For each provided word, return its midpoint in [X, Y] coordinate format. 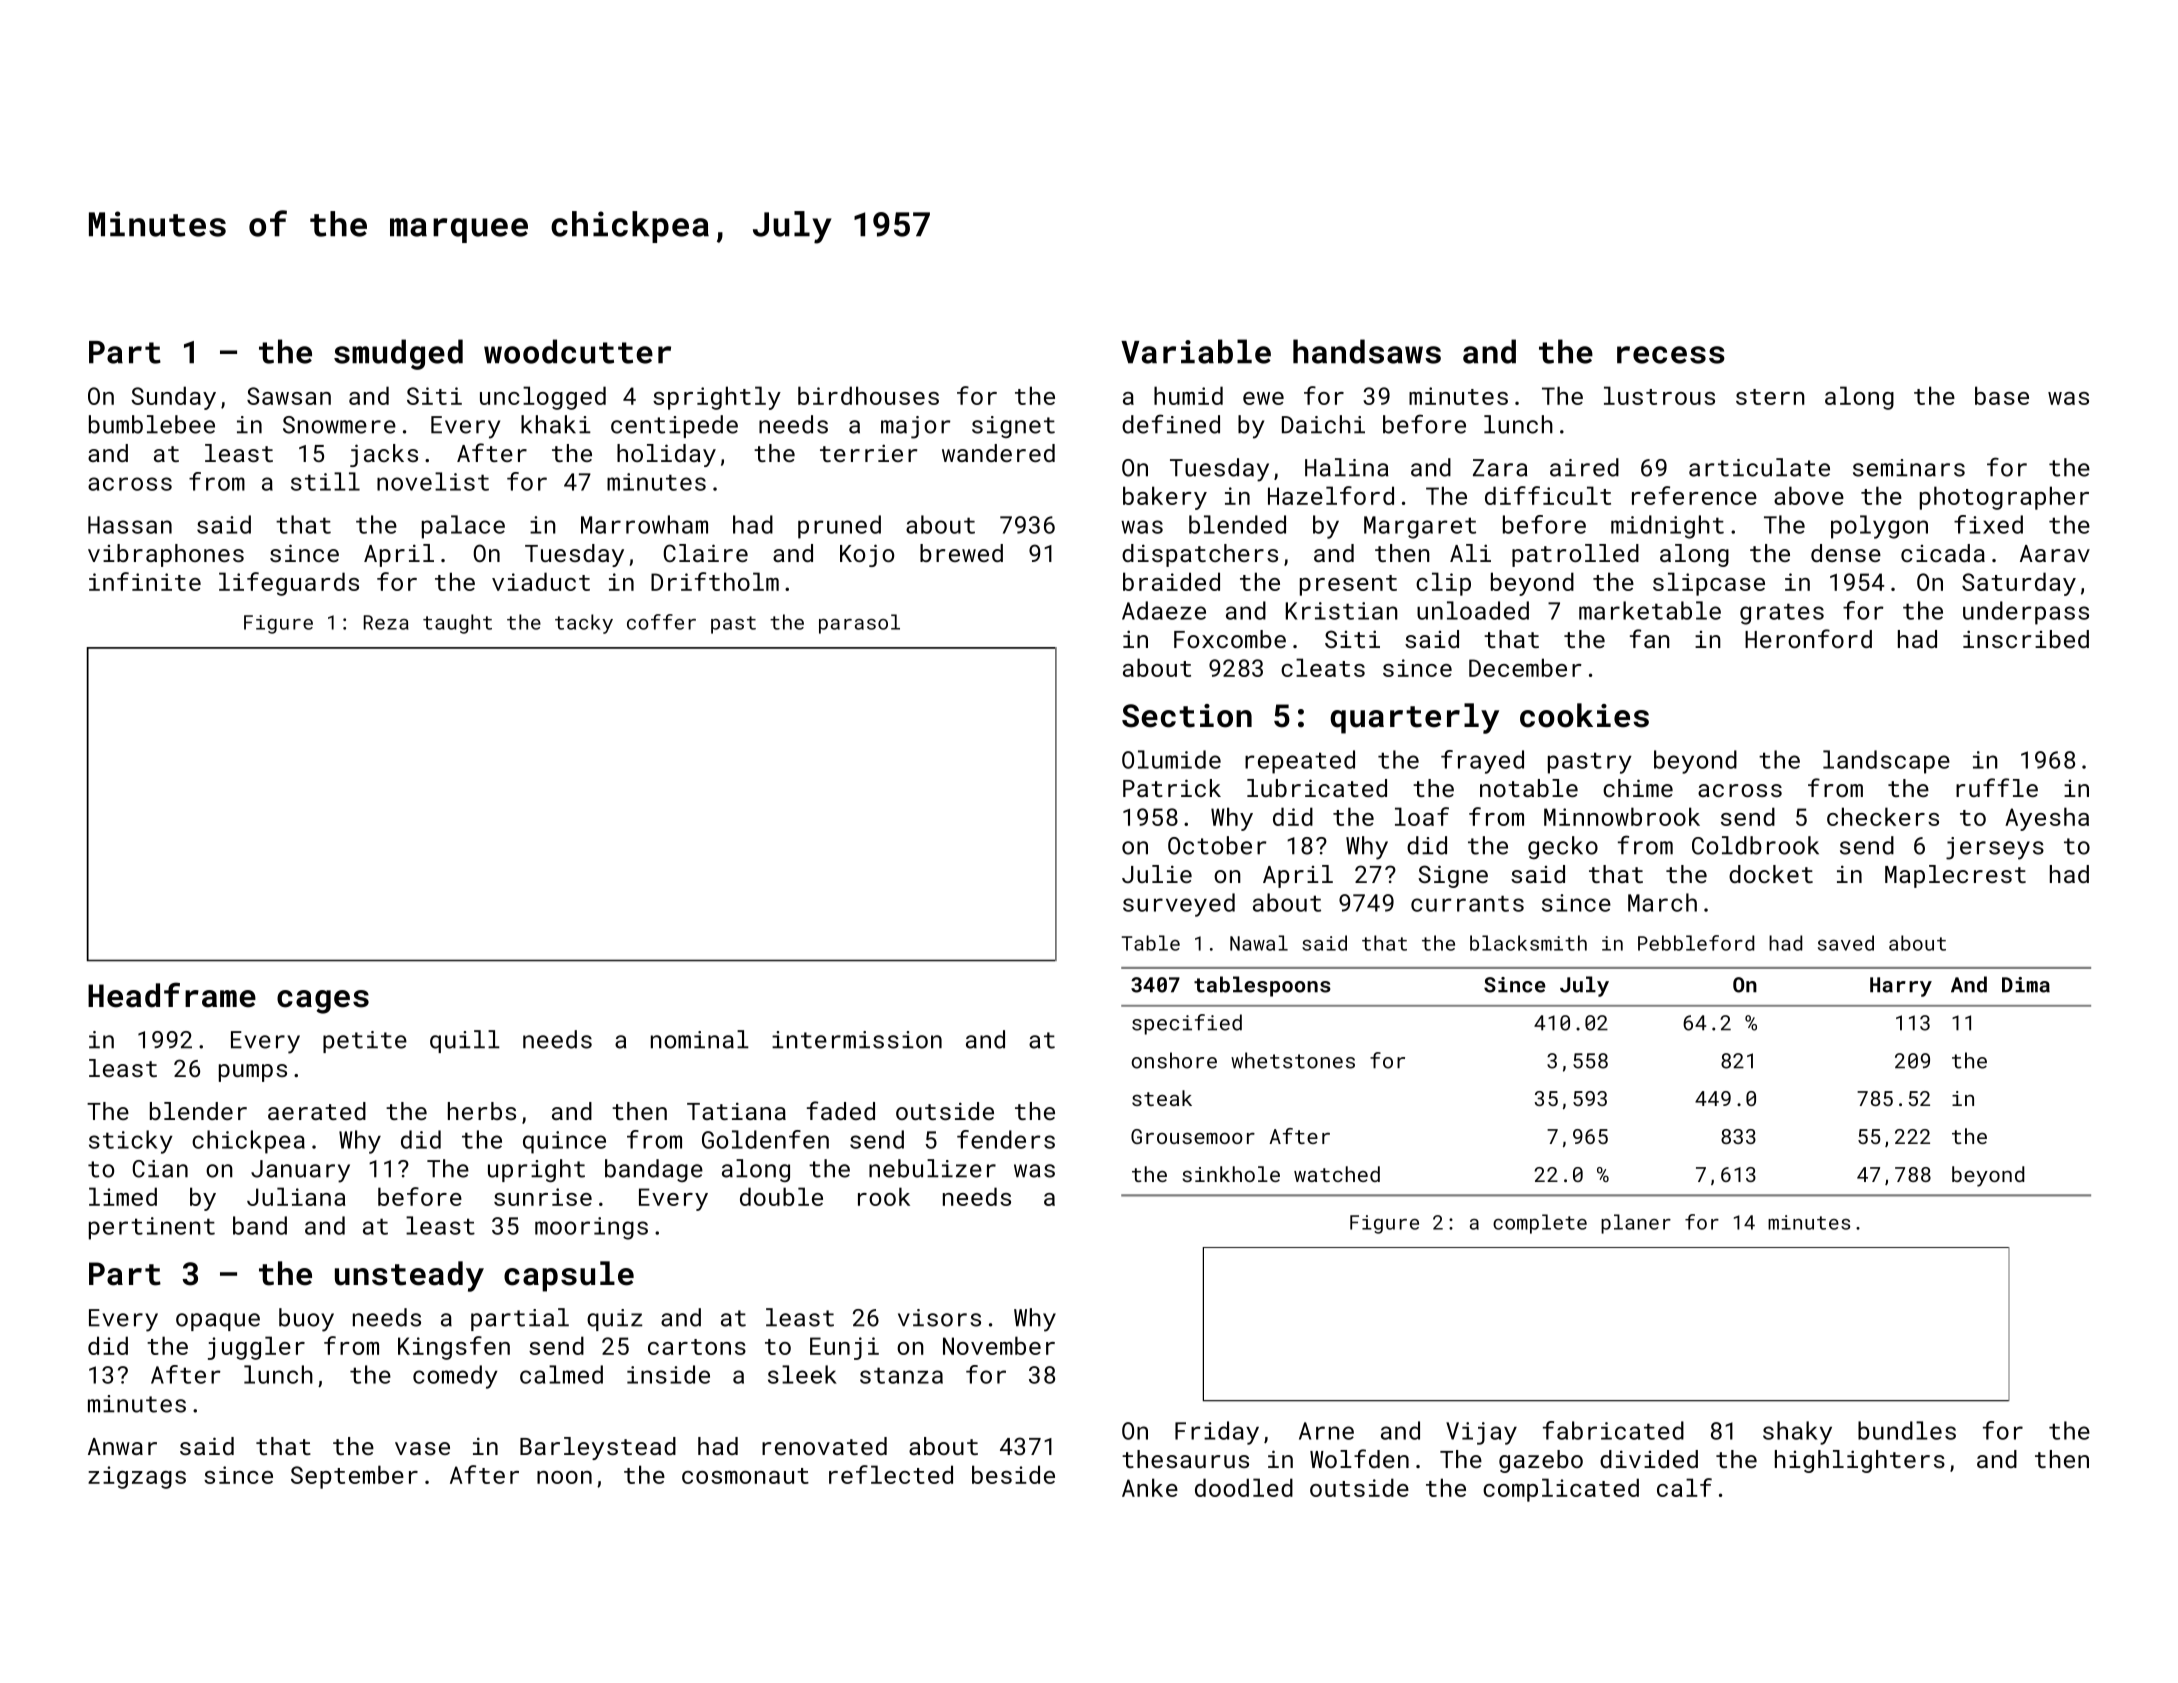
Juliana [296, 1196]
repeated [1300, 762]
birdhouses [868, 395]
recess [1671, 355]
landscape [1886, 762]
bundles [1907, 1430]
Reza [386, 622]
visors [939, 1318]
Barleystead [598, 1448]
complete [1540, 1224]
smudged [398, 354]
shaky [1797, 1433]
